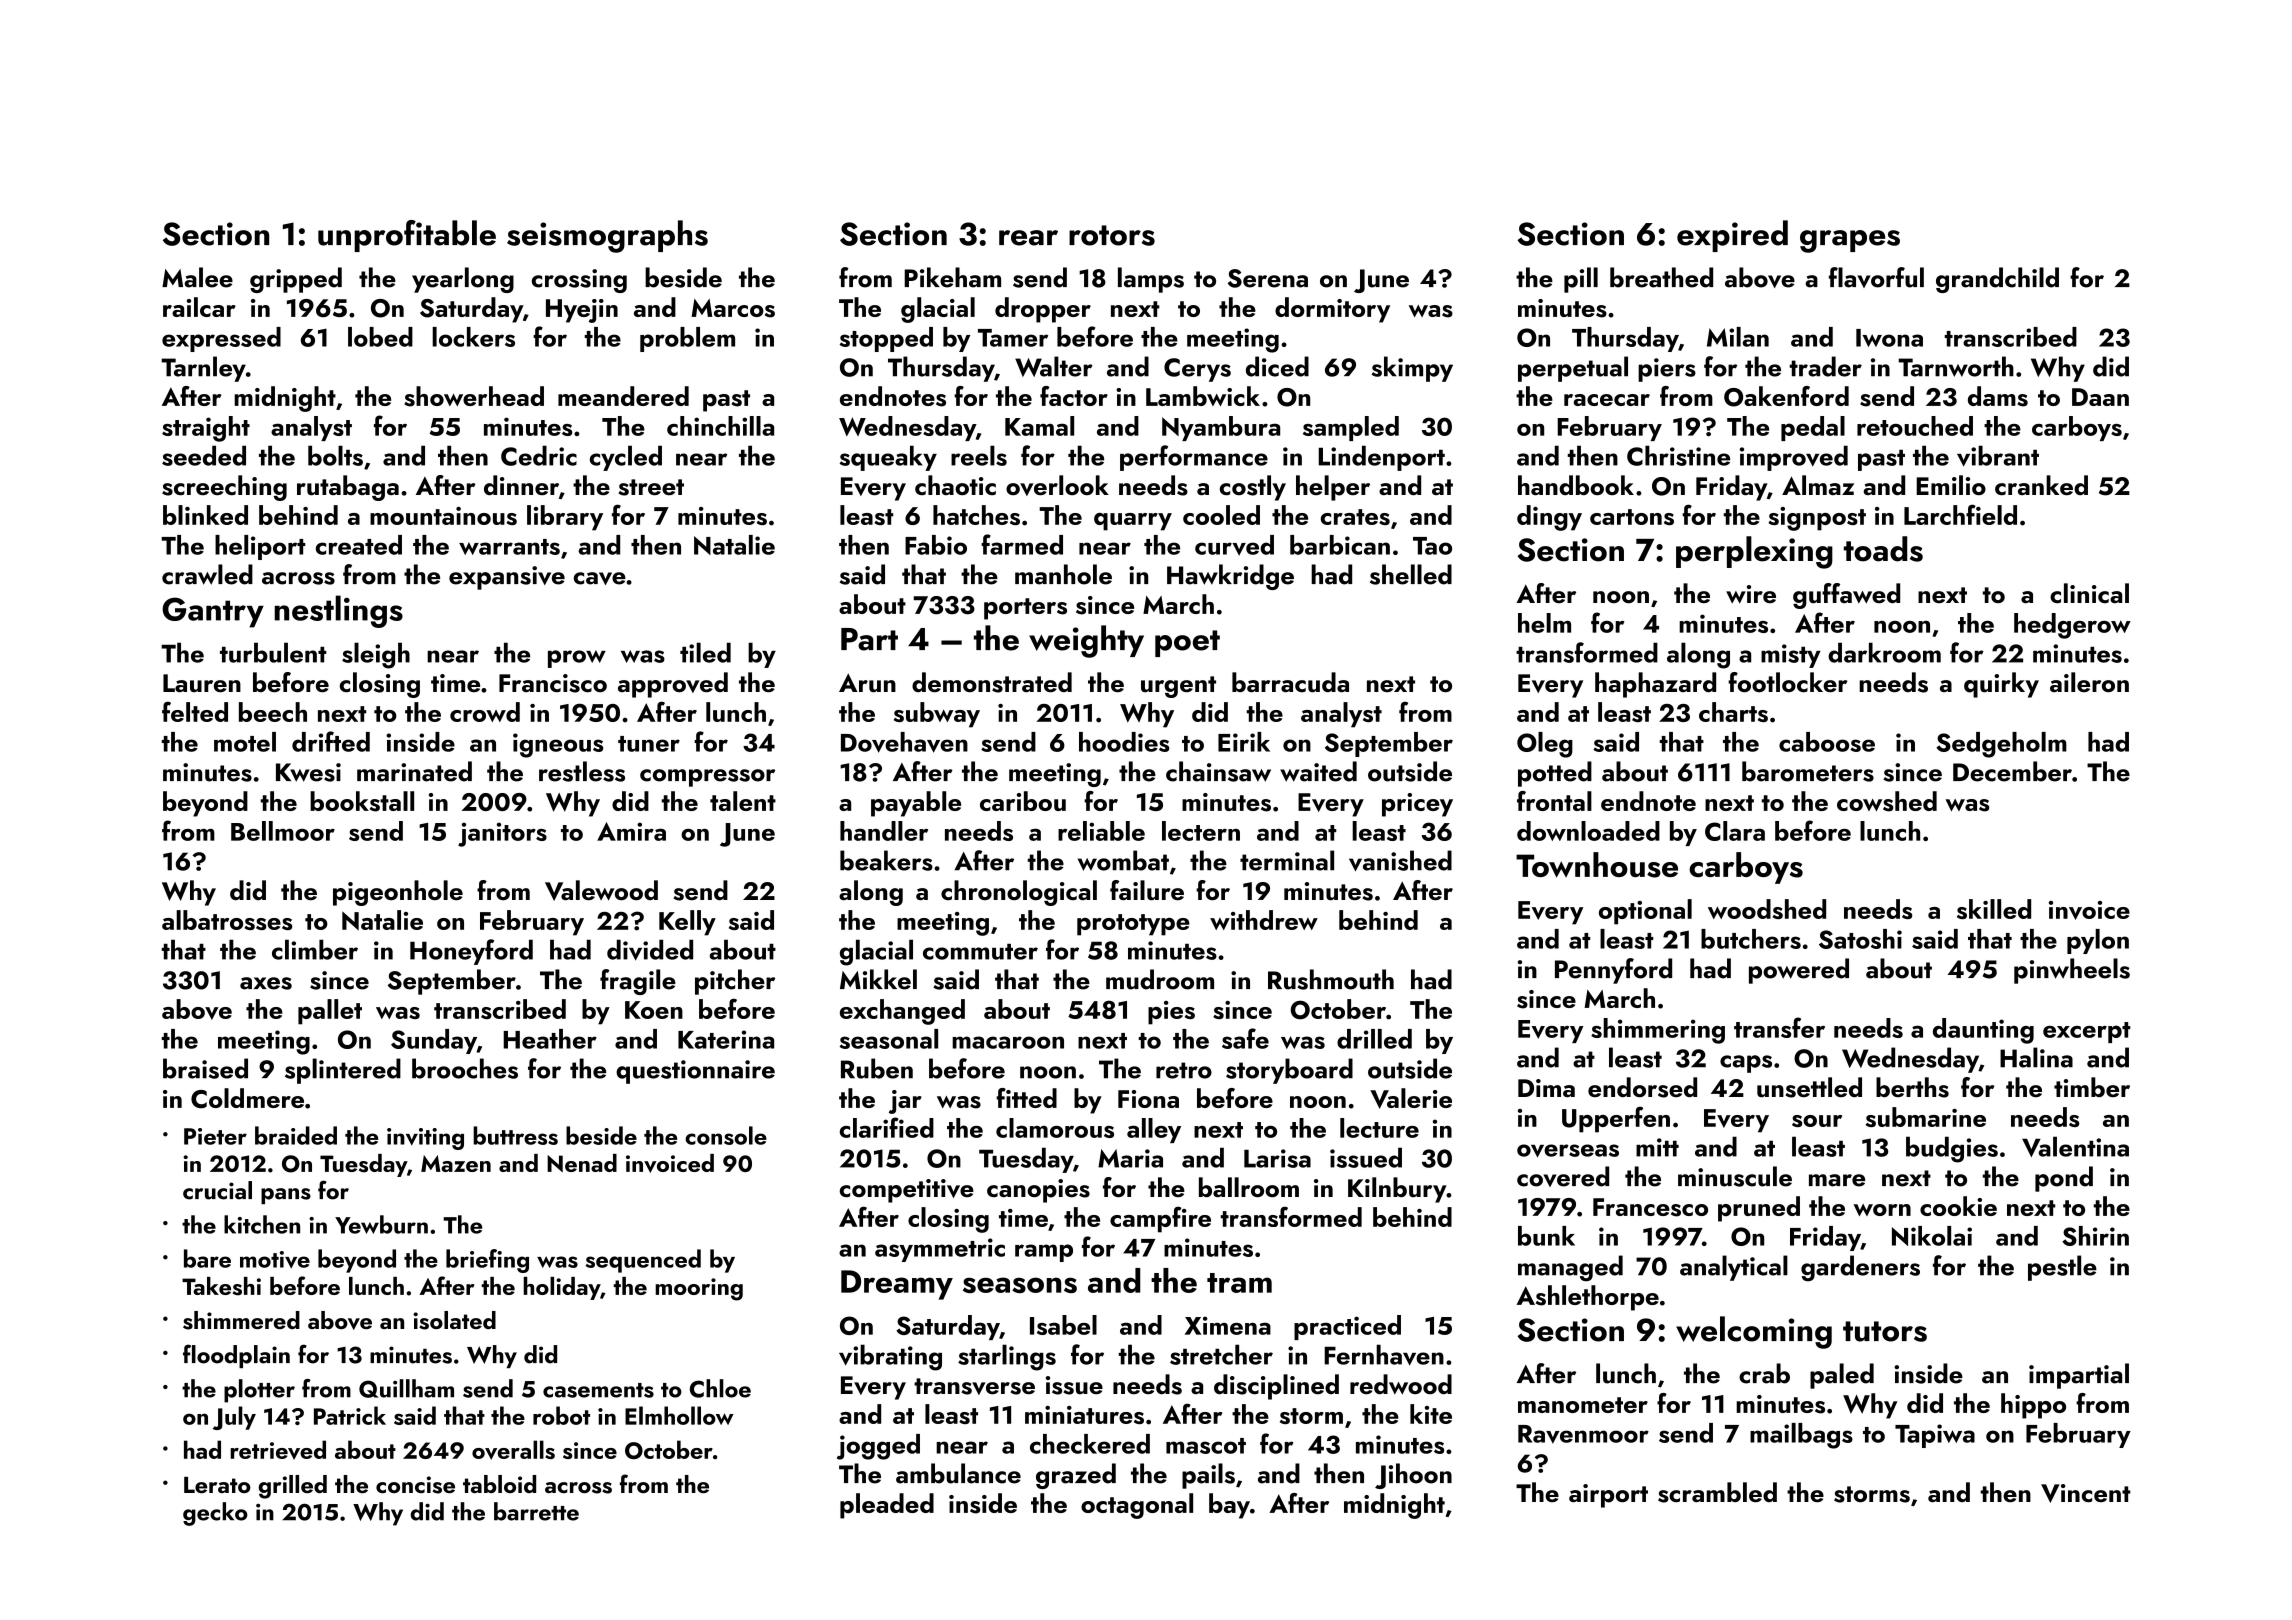 This document has height=1620, width=2292. Describe the element at coordinates (1400, 860) in the document. I see `vanished` at that location.
